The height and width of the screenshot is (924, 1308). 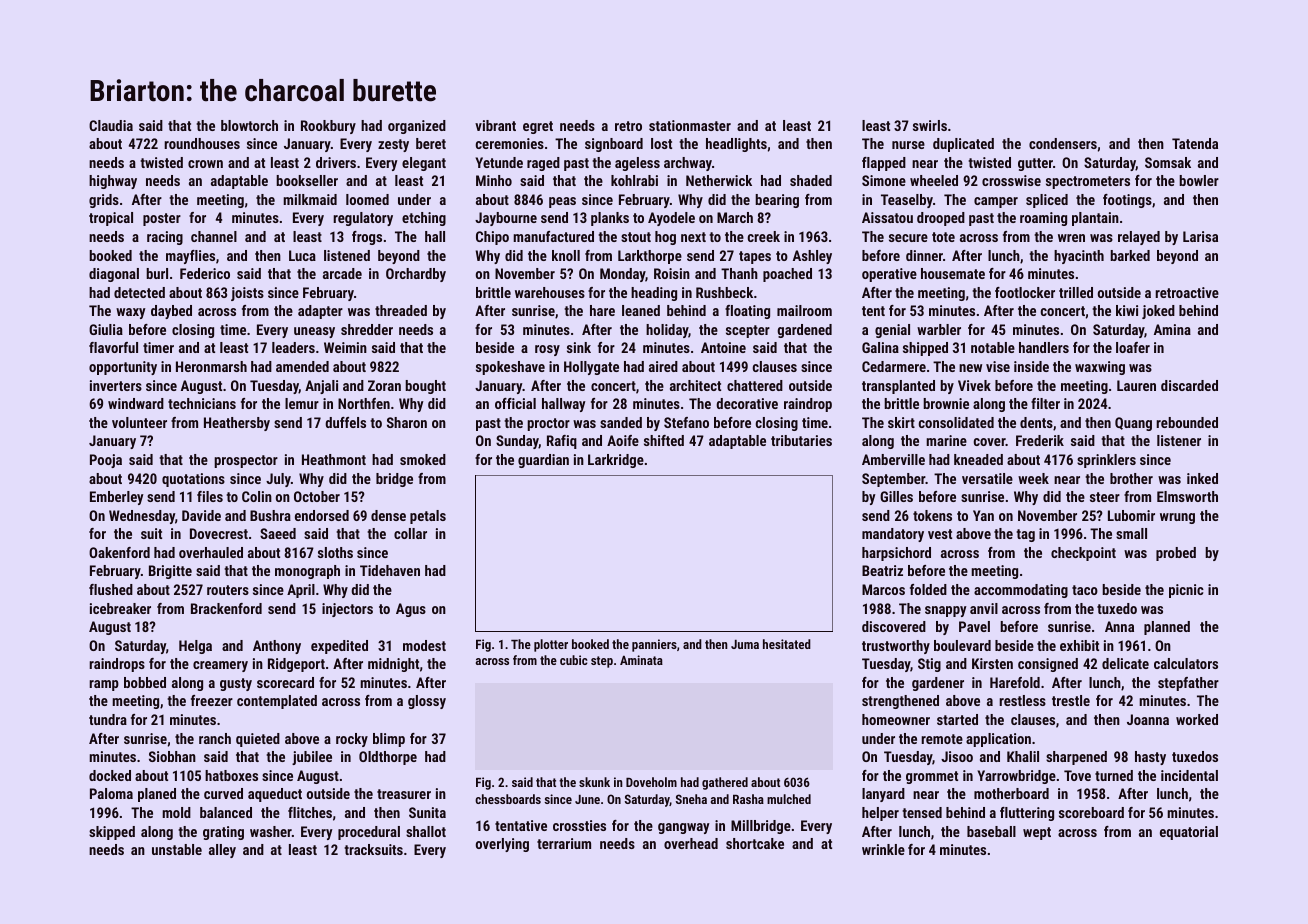 I want to click on stationmaster, so click(x=690, y=125).
